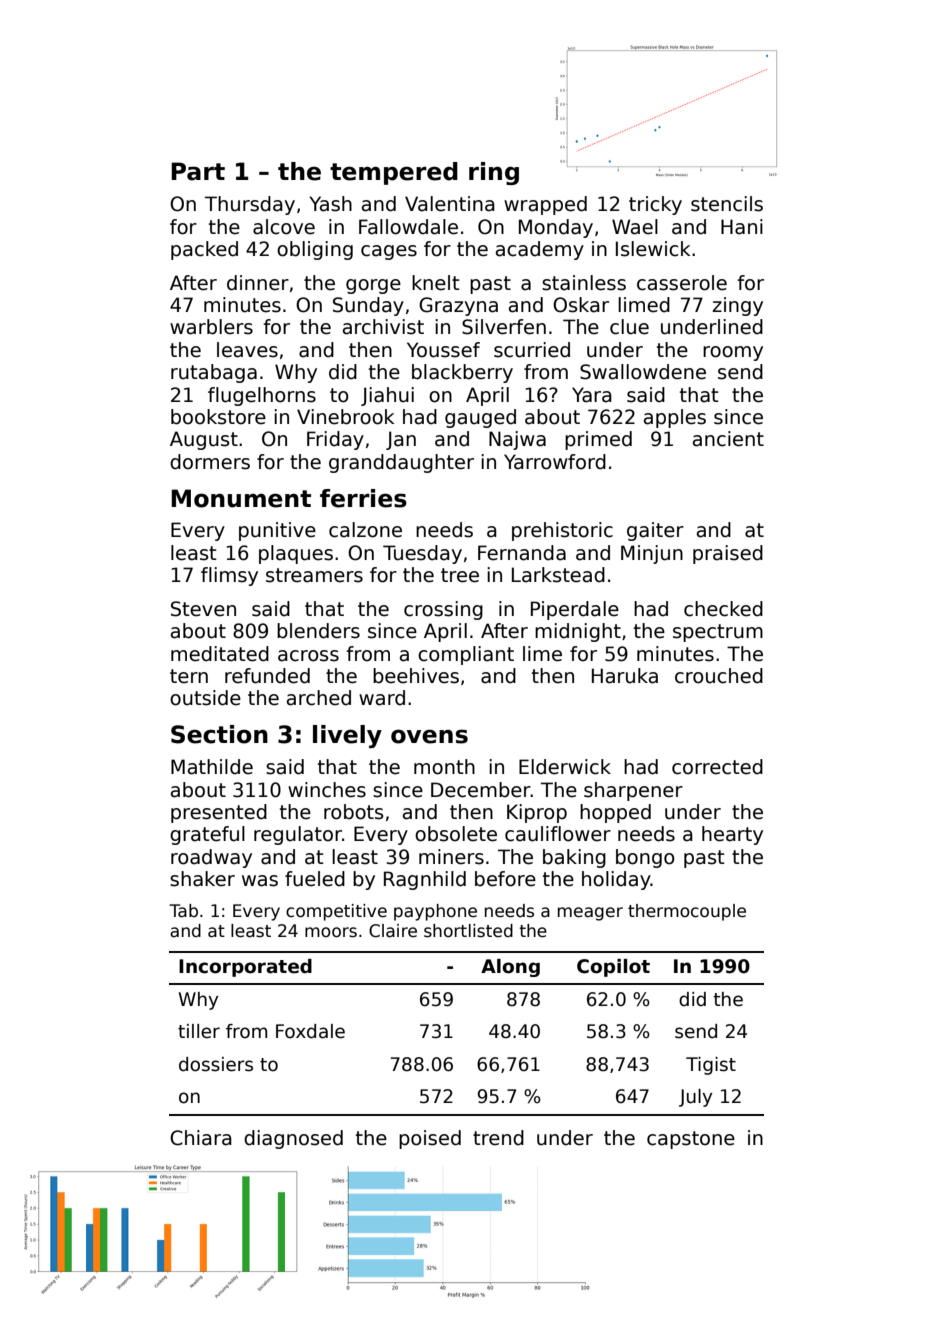 The image size is (934, 1325). I want to click on presented, so click(219, 813).
